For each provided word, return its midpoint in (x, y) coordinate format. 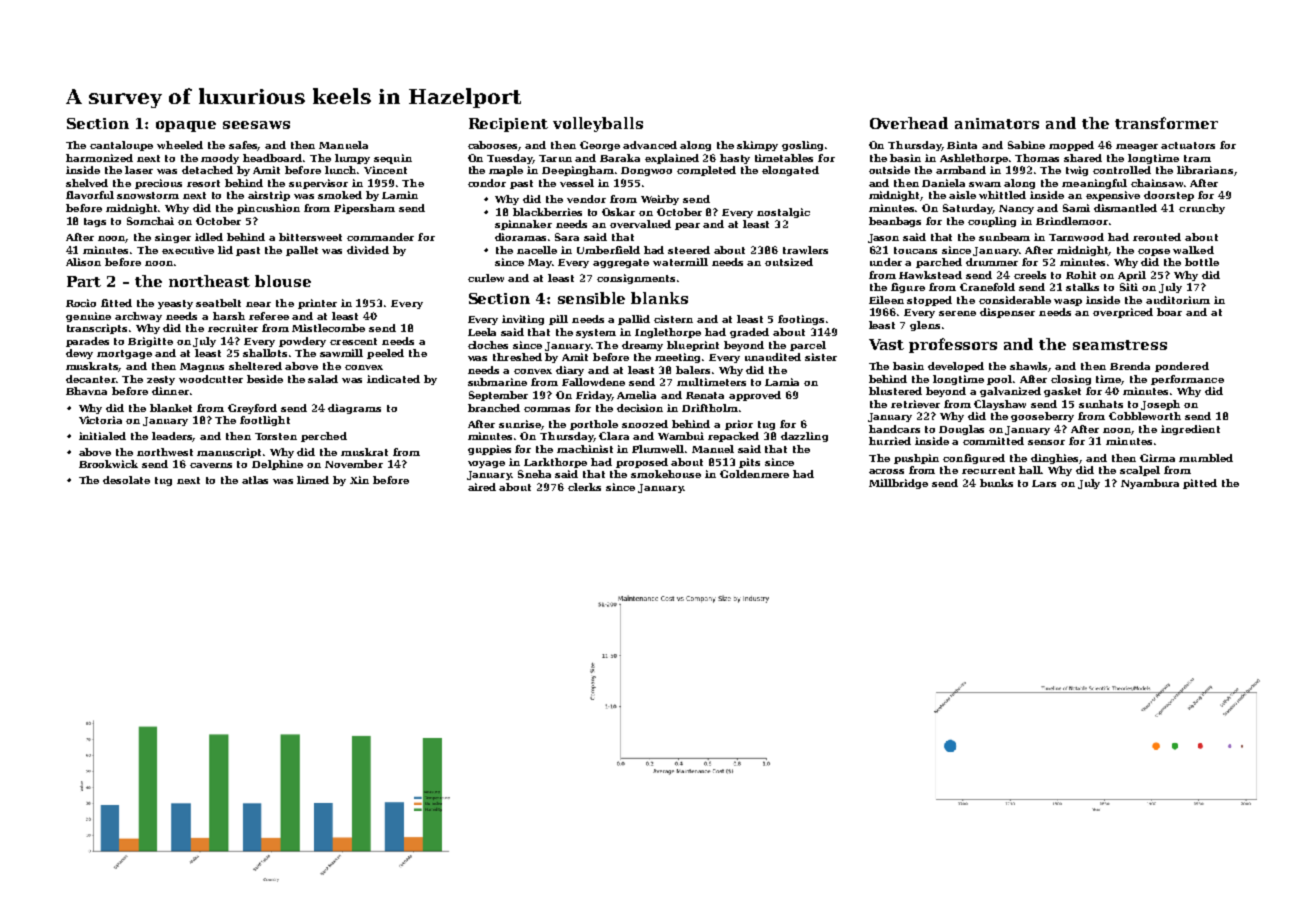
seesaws (256, 125)
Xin (359, 480)
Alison (83, 262)
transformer (1166, 123)
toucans (915, 250)
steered (689, 250)
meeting (679, 358)
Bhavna (86, 391)
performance (1187, 380)
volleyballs (598, 124)
